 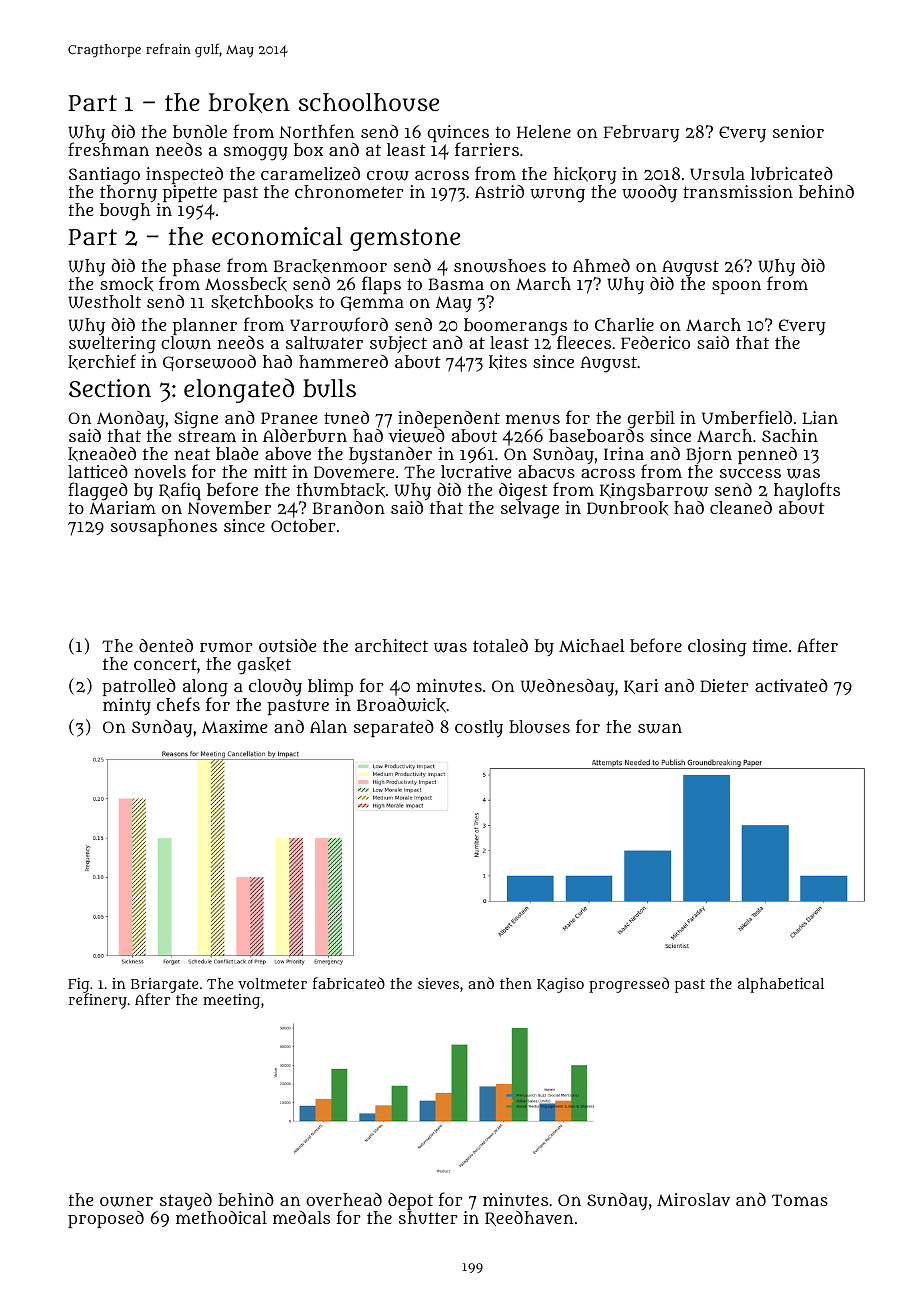 I want to click on Rafiq, so click(x=180, y=491).
